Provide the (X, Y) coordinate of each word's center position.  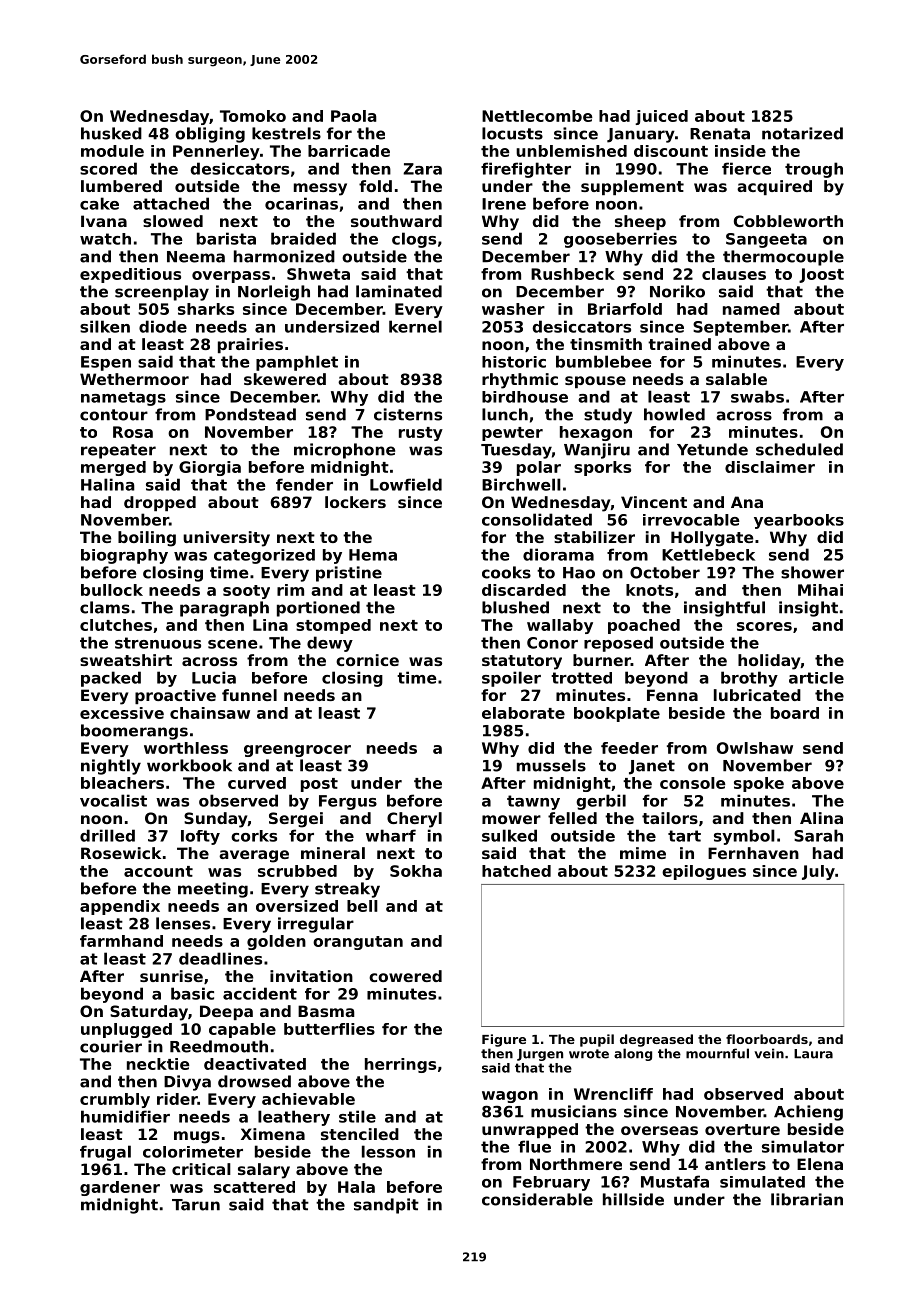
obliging (210, 135)
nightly (111, 767)
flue (534, 1146)
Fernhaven (753, 853)
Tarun (196, 1205)
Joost (821, 275)
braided (303, 238)
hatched (516, 871)
